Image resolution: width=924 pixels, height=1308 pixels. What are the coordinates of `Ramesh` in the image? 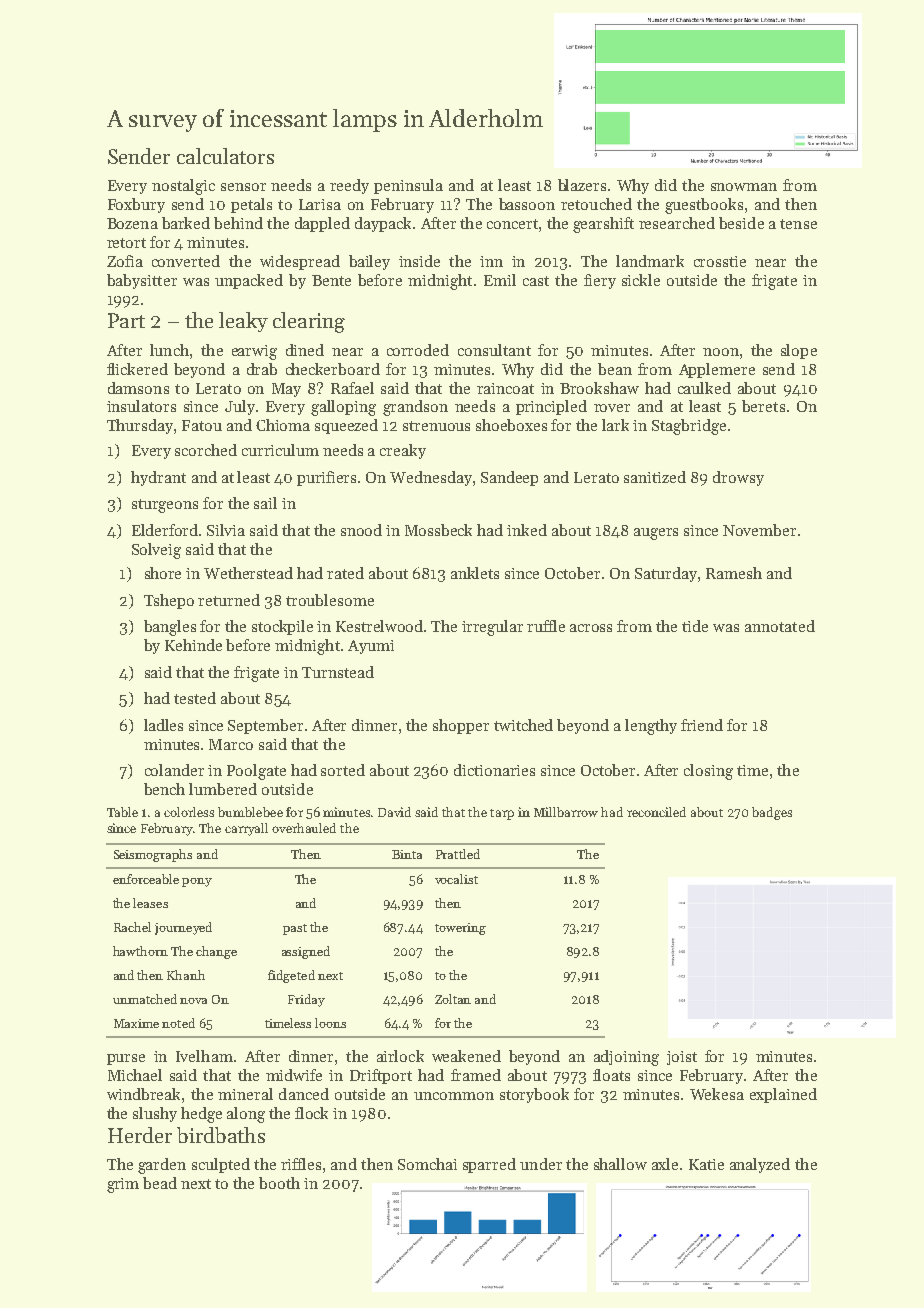 It's located at (734, 573).
